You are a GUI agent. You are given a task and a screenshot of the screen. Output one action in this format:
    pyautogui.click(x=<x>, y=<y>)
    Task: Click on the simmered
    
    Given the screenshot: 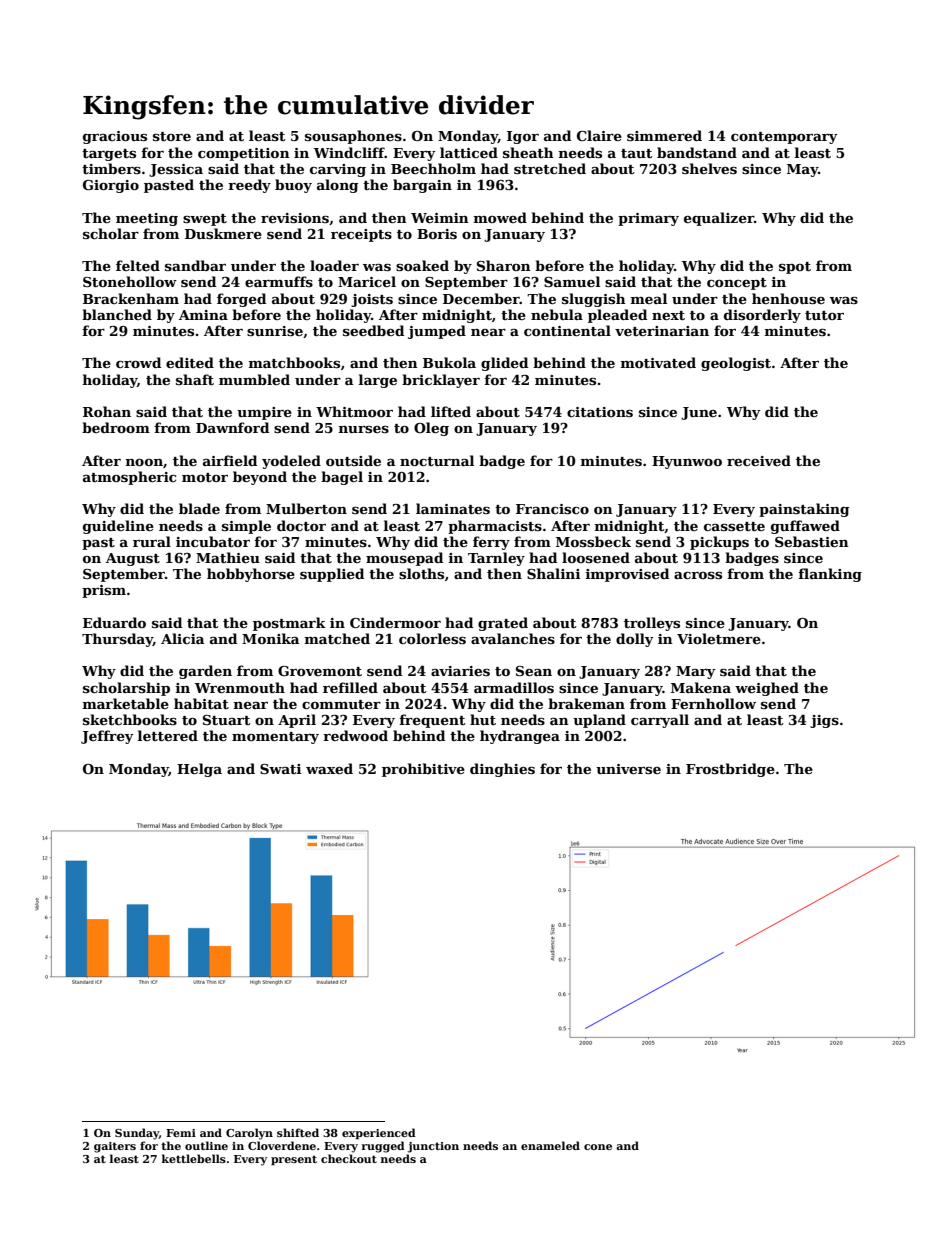 What is the action you would take?
    pyautogui.click(x=664, y=135)
